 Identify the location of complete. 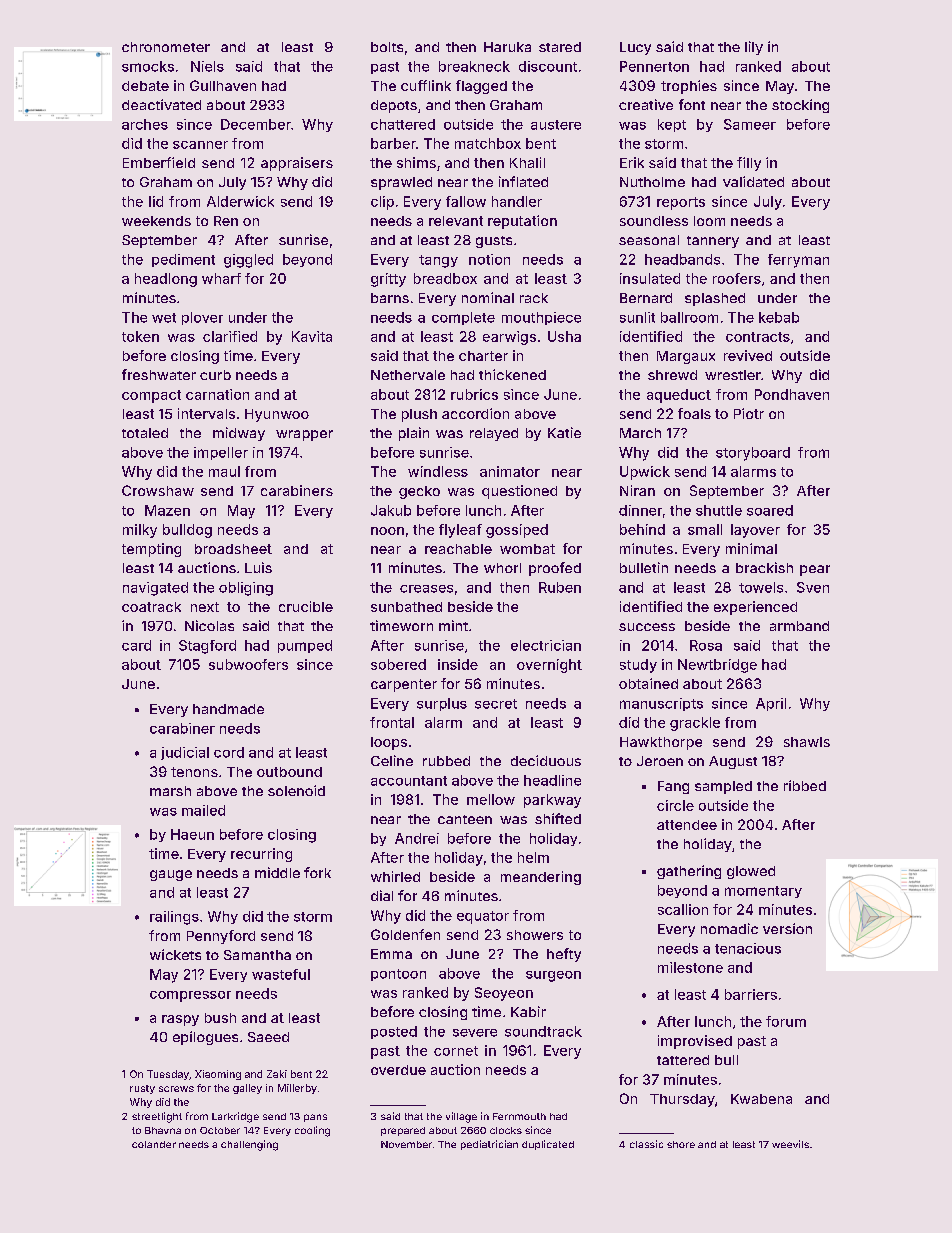
(463, 318).
